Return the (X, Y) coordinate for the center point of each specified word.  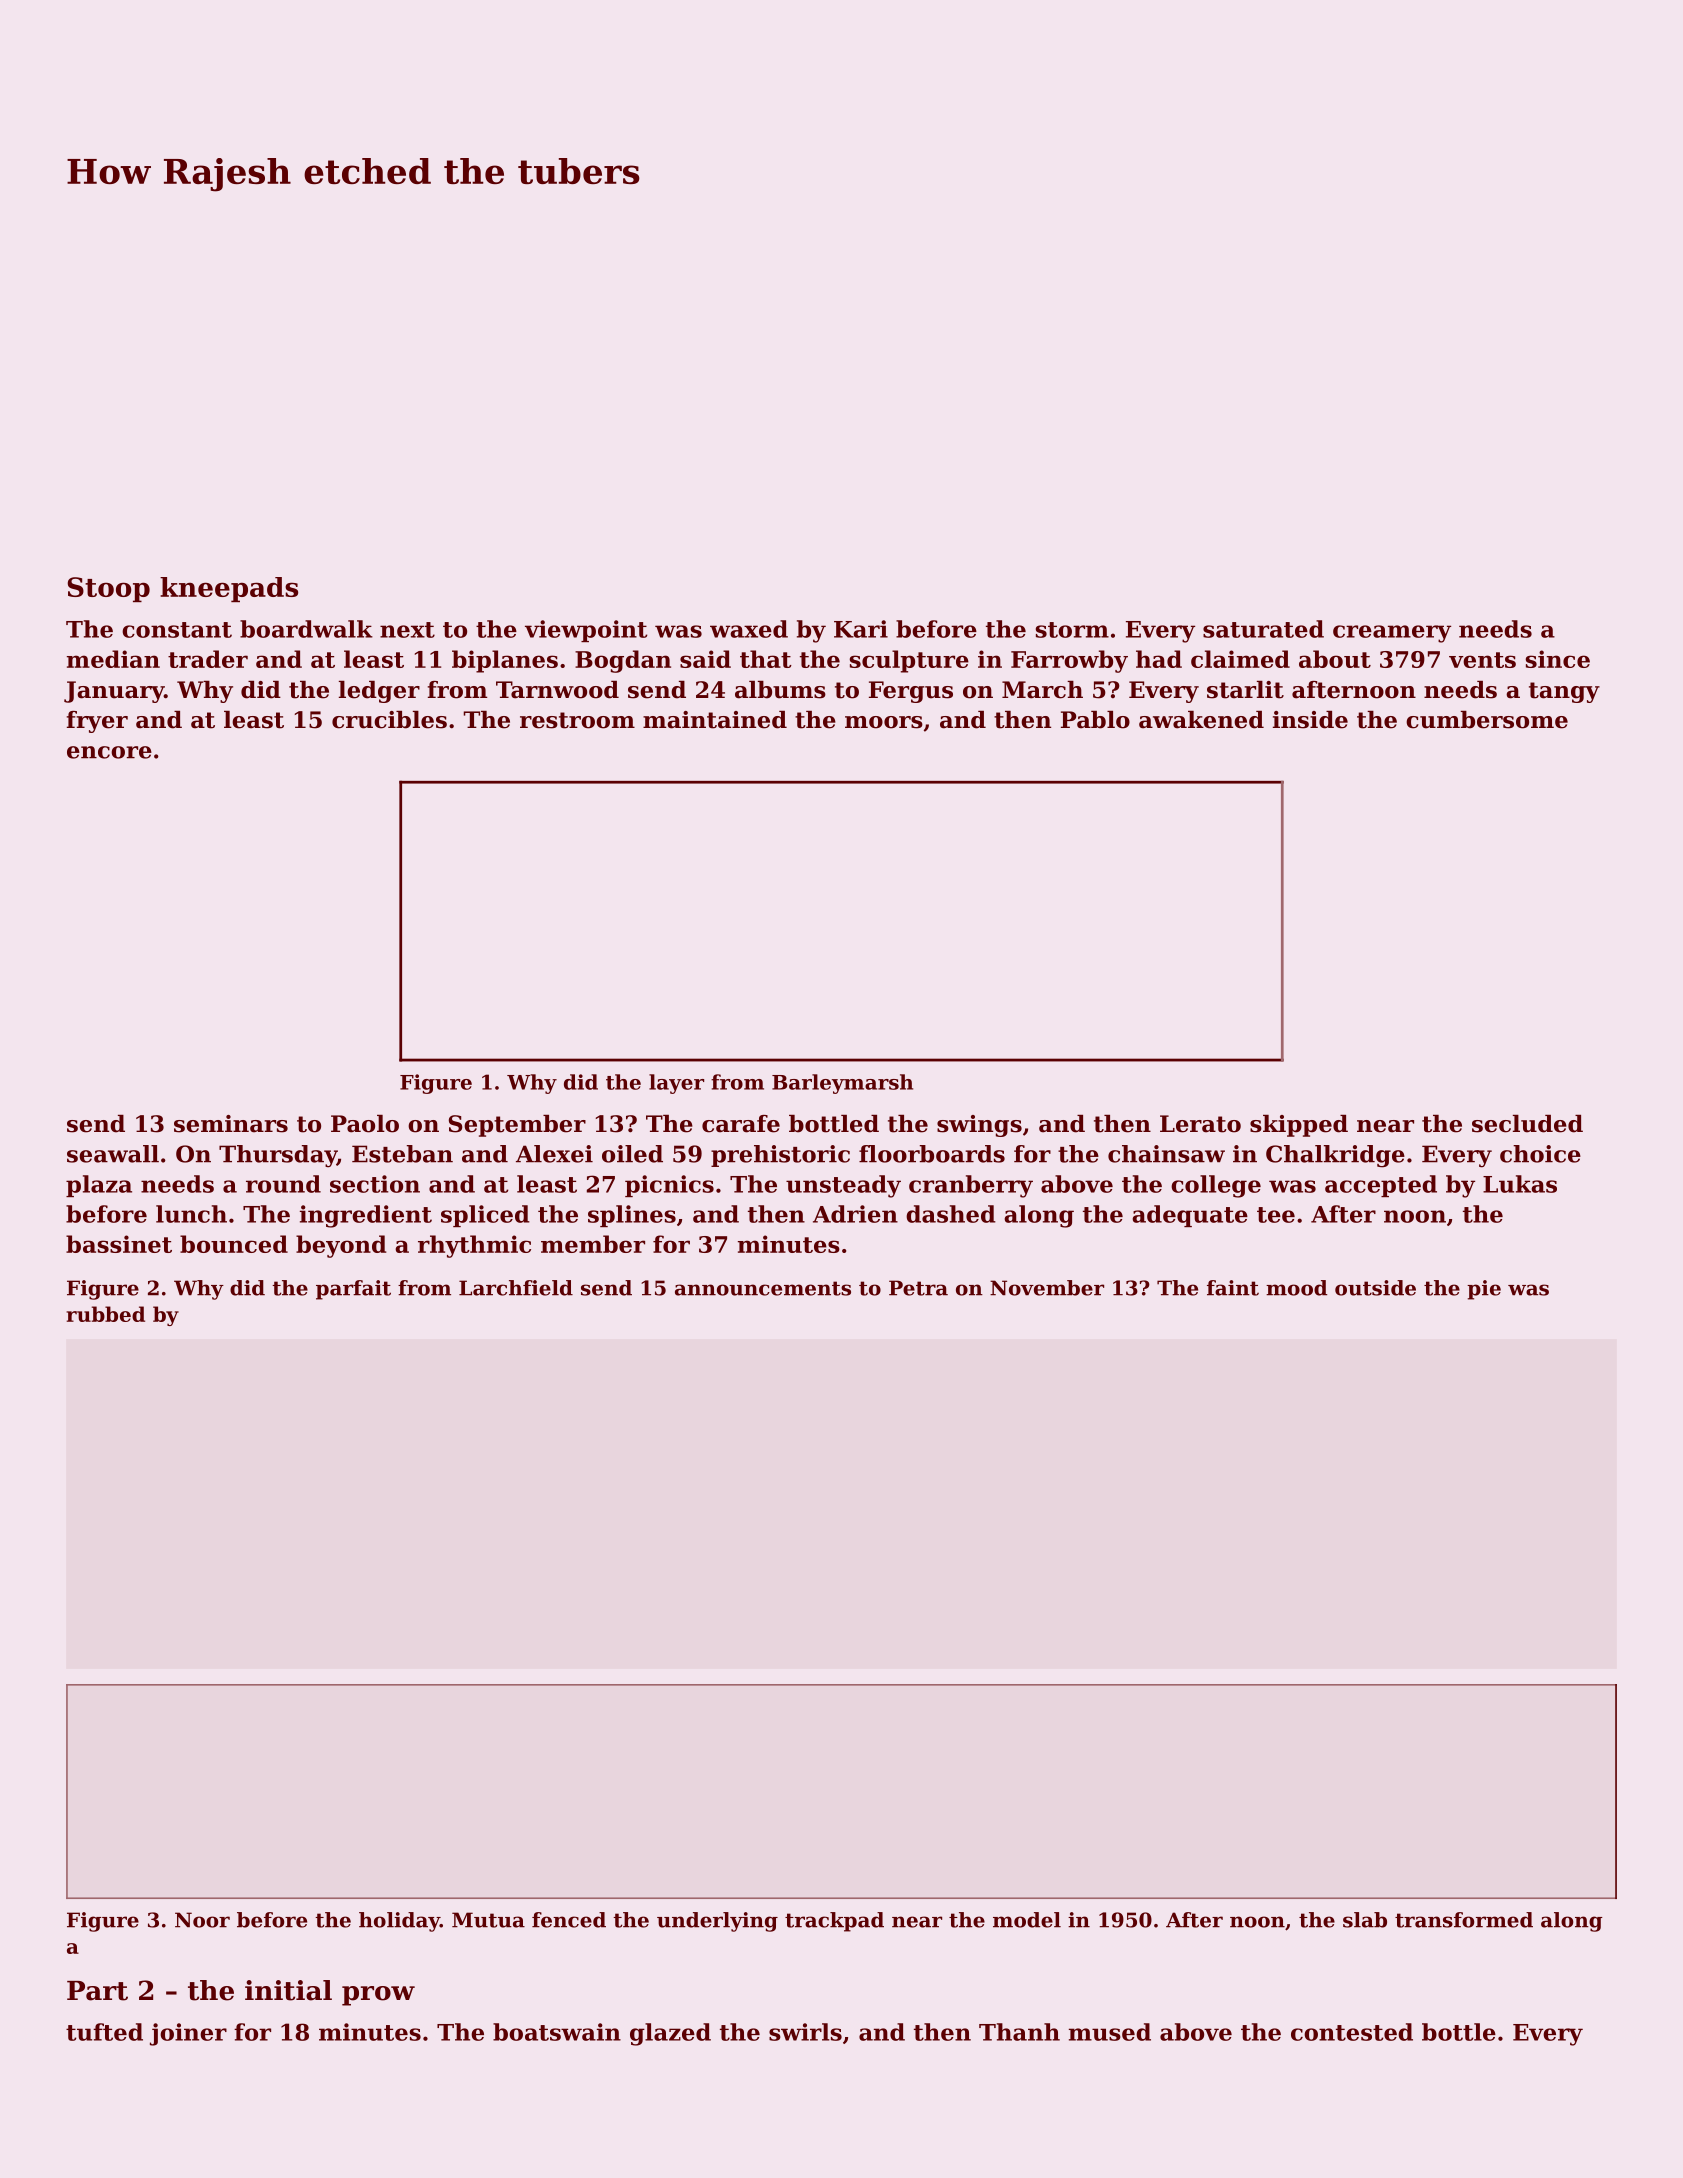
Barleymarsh (842, 1084)
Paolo (365, 1124)
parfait (353, 1290)
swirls (805, 2032)
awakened (1201, 720)
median (113, 659)
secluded (1527, 1124)
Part (97, 1991)
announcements (763, 1288)
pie (1484, 1290)
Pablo (1095, 720)
